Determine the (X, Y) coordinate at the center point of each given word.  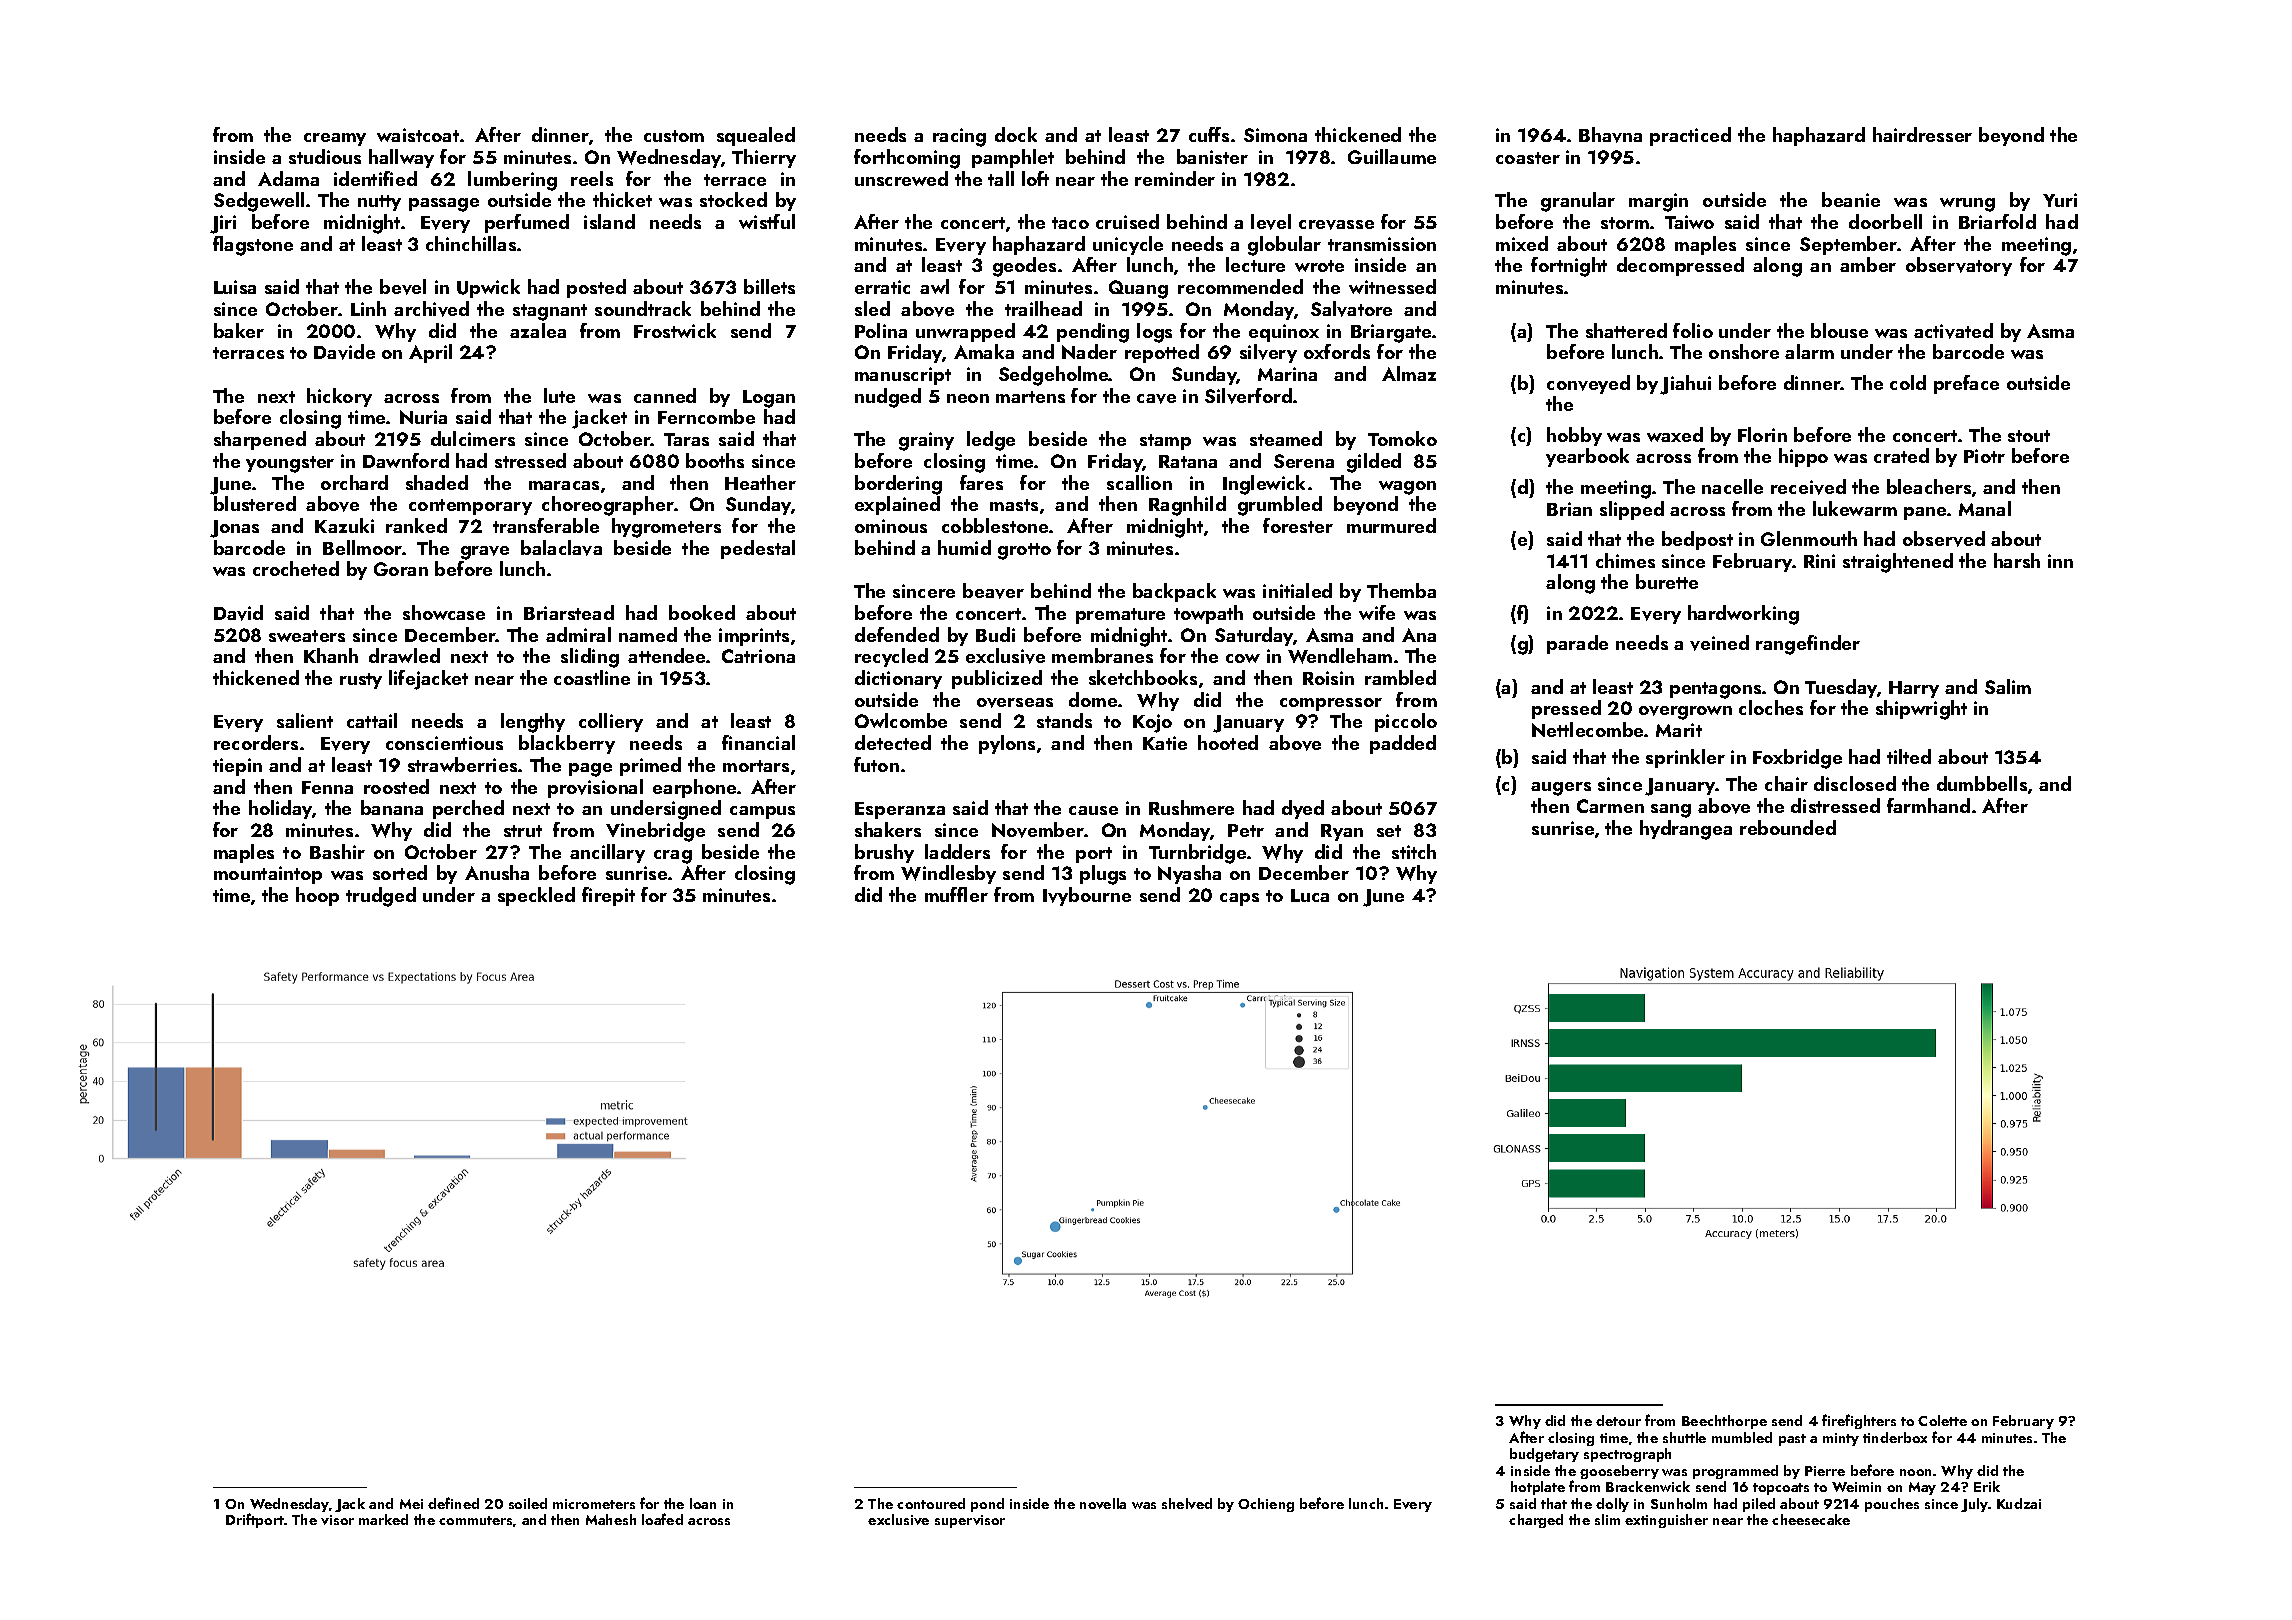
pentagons (1715, 690)
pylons (1007, 744)
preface (1966, 384)
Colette (1942, 1420)
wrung (1967, 205)
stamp (1165, 442)
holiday (280, 809)
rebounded (1788, 827)
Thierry (764, 158)
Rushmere (1191, 807)
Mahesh (611, 1519)
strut (523, 831)
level (1271, 222)
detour (1618, 1420)
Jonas (234, 529)
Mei (411, 1504)
